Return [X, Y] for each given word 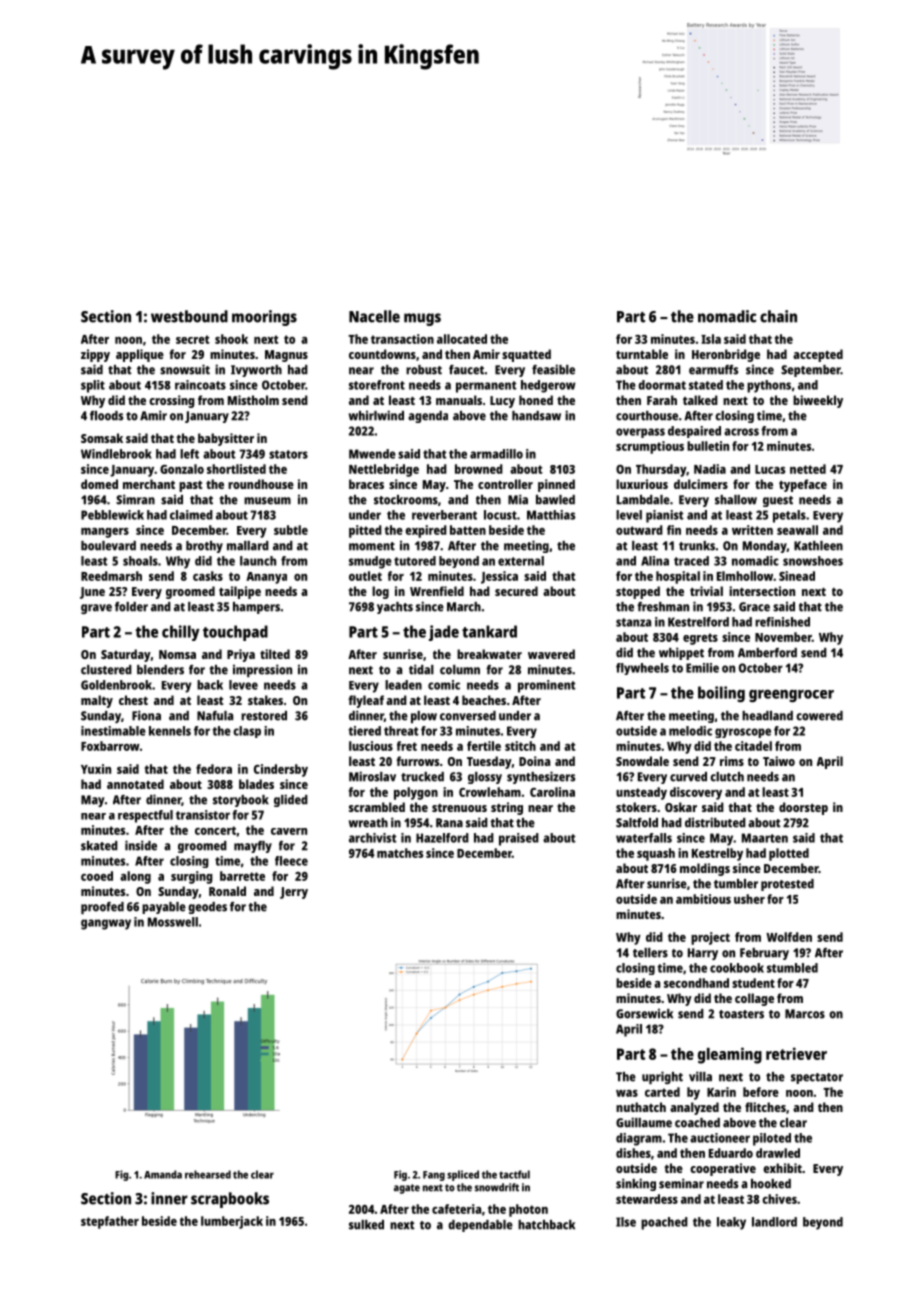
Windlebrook [116, 454]
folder [131, 607]
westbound [189, 316]
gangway [106, 924]
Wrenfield [437, 591]
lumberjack [232, 1222]
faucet [466, 370]
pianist [665, 516]
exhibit [782, 1168]
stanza [633, 622]
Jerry [294, 893]
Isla [711, 339]
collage [754, 999]
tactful [514, 1174]
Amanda [163, 1174]
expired [426, 531]
